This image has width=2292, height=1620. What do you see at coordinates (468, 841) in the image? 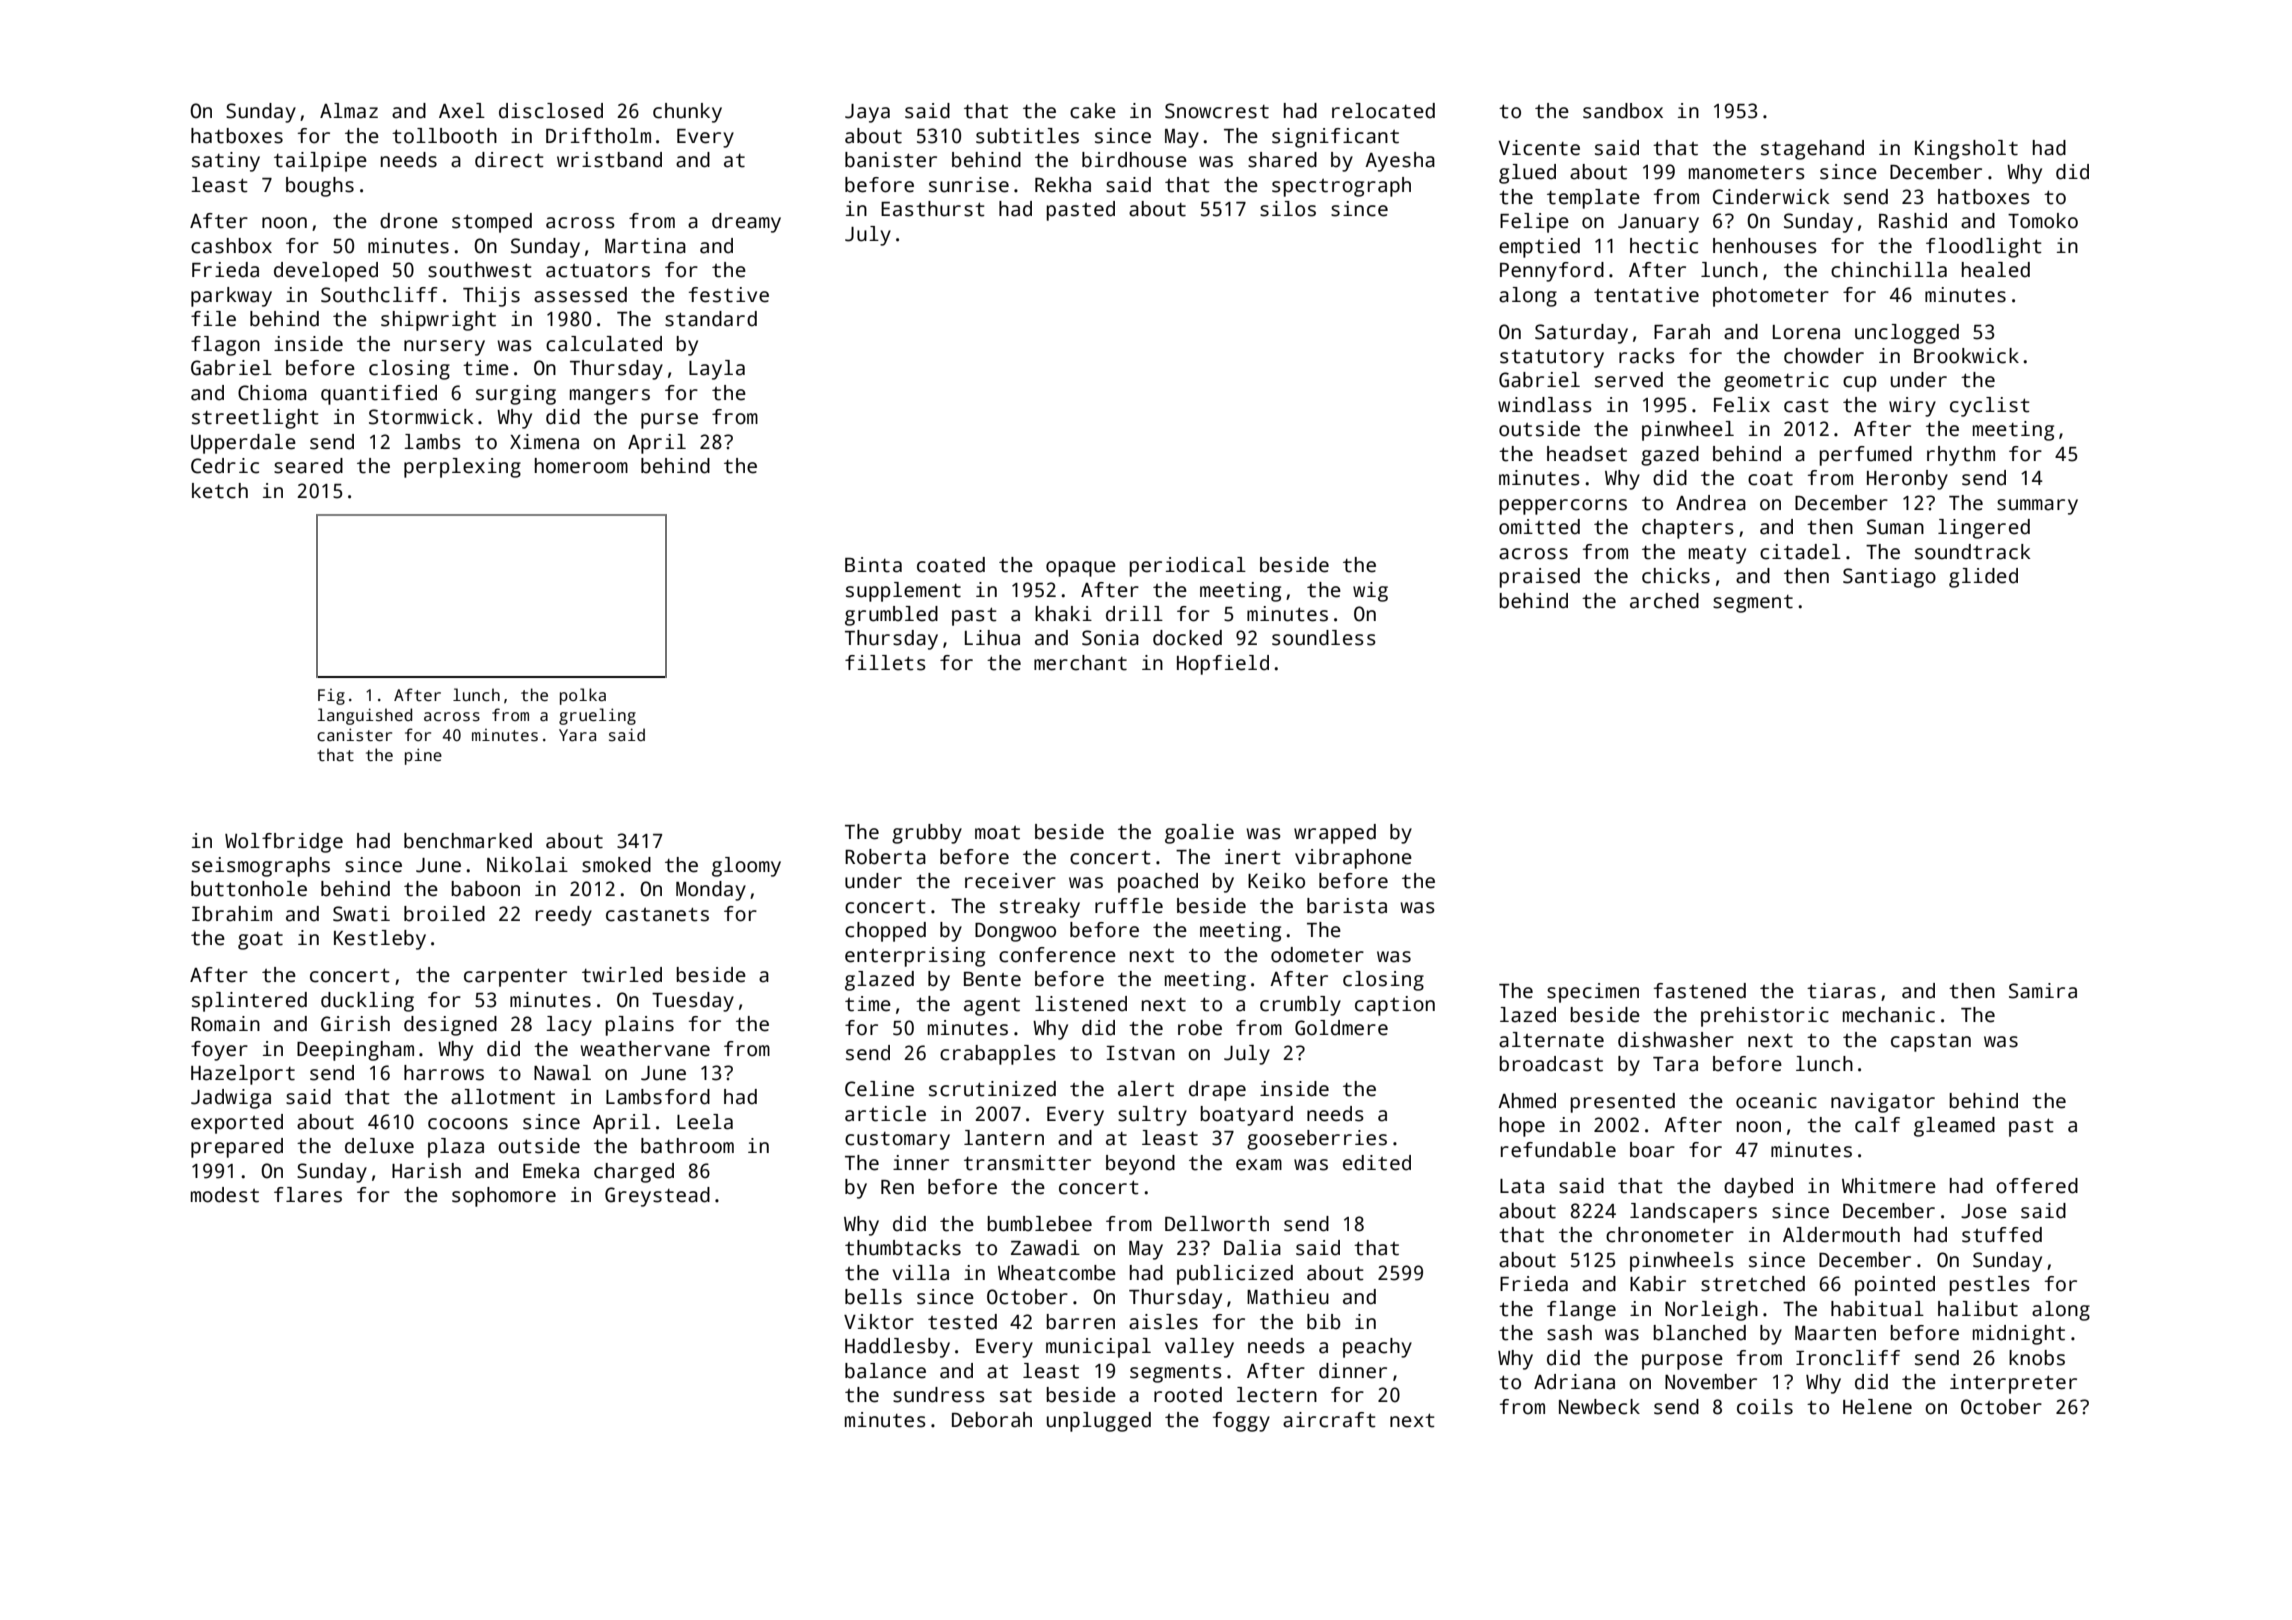
I see `benchmarked` at bounding box center [468, 841].
